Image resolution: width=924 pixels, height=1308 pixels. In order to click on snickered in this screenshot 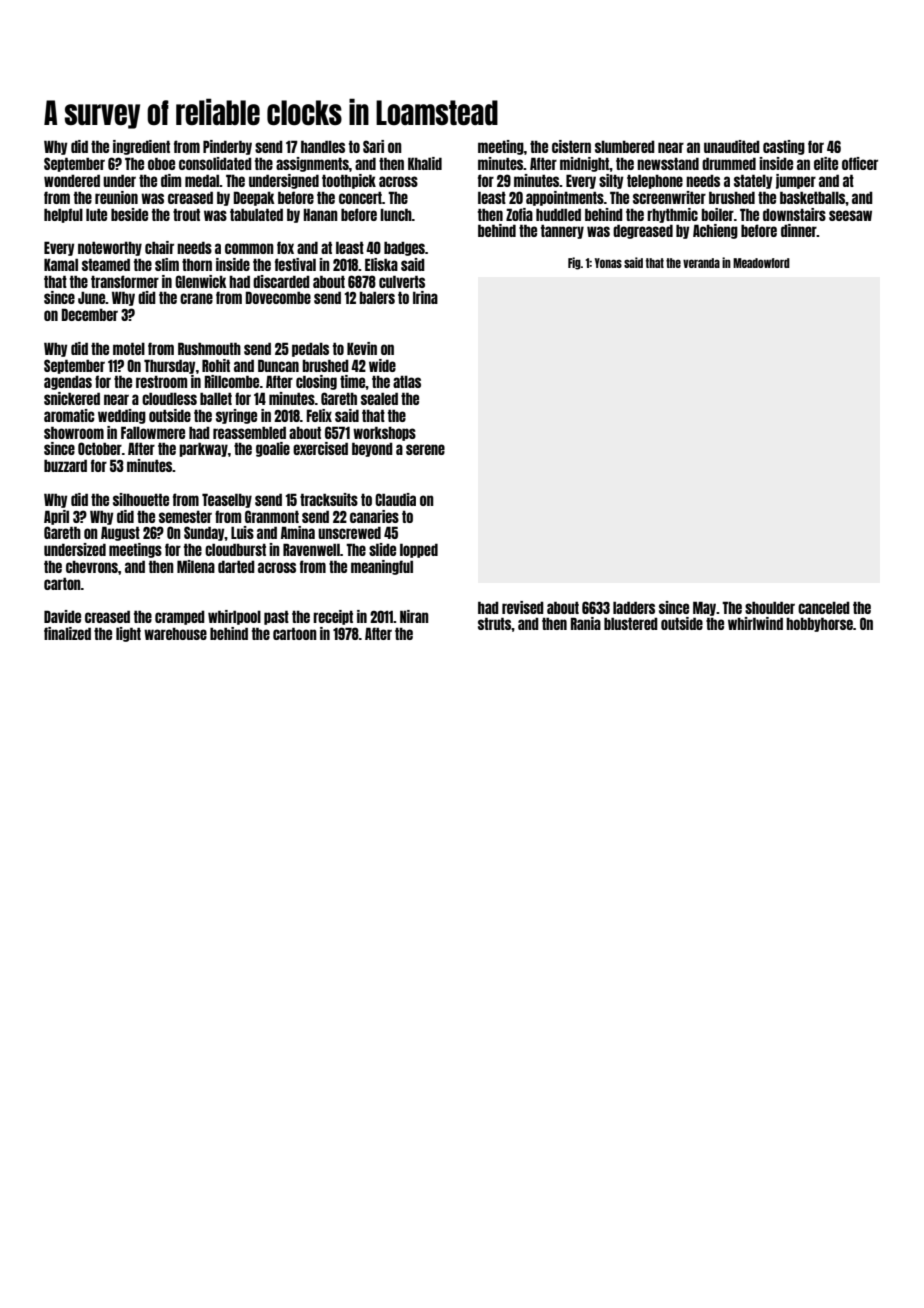, I will do `click(72, 398)`.
